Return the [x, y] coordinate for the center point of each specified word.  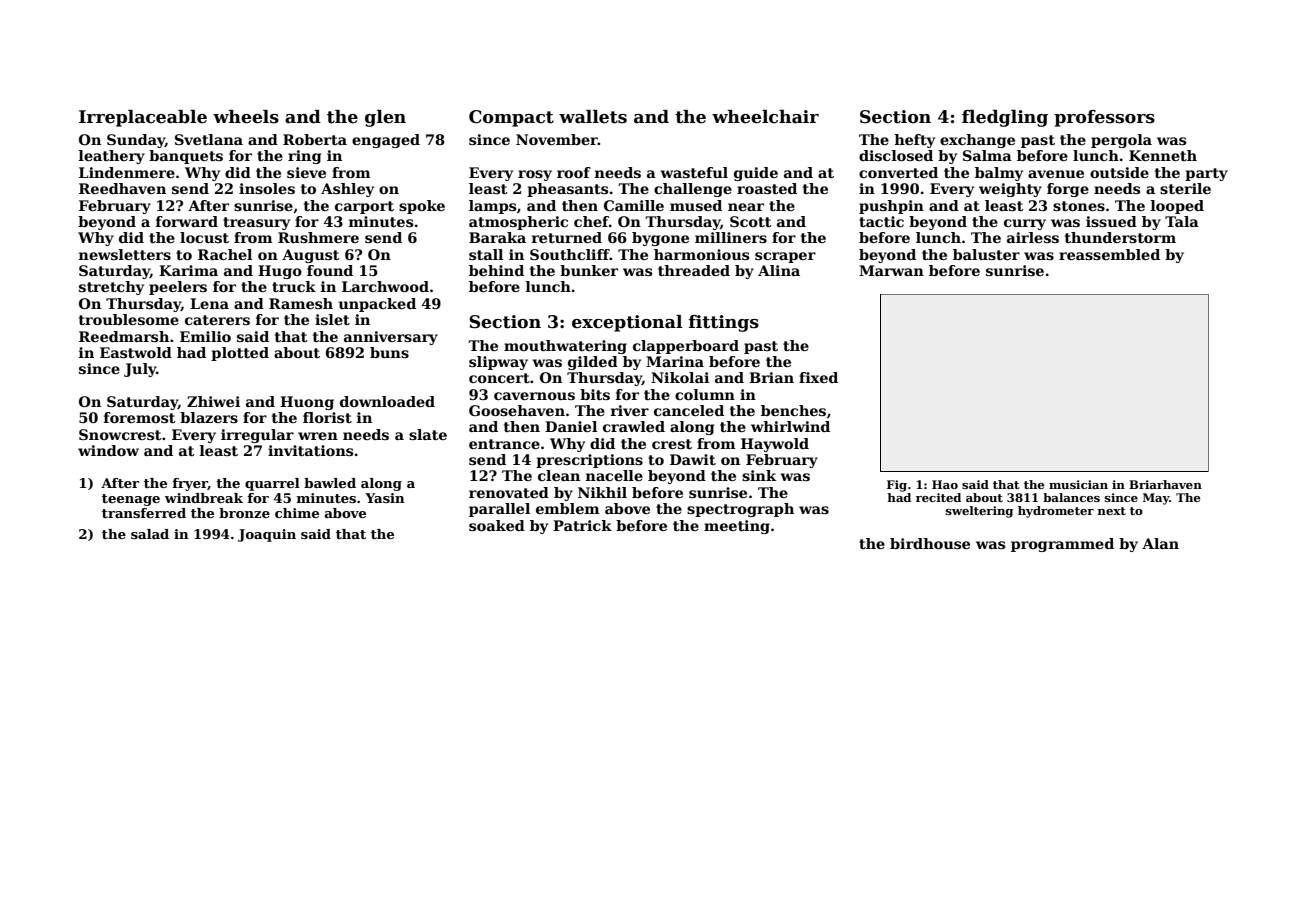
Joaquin [267, 535]
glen [385, 118]
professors [1104, 118]
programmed [1062, 545]
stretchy [111, 288]
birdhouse [930, 543]
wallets [593, 117]
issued [1111, 221]
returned [567, 237]
